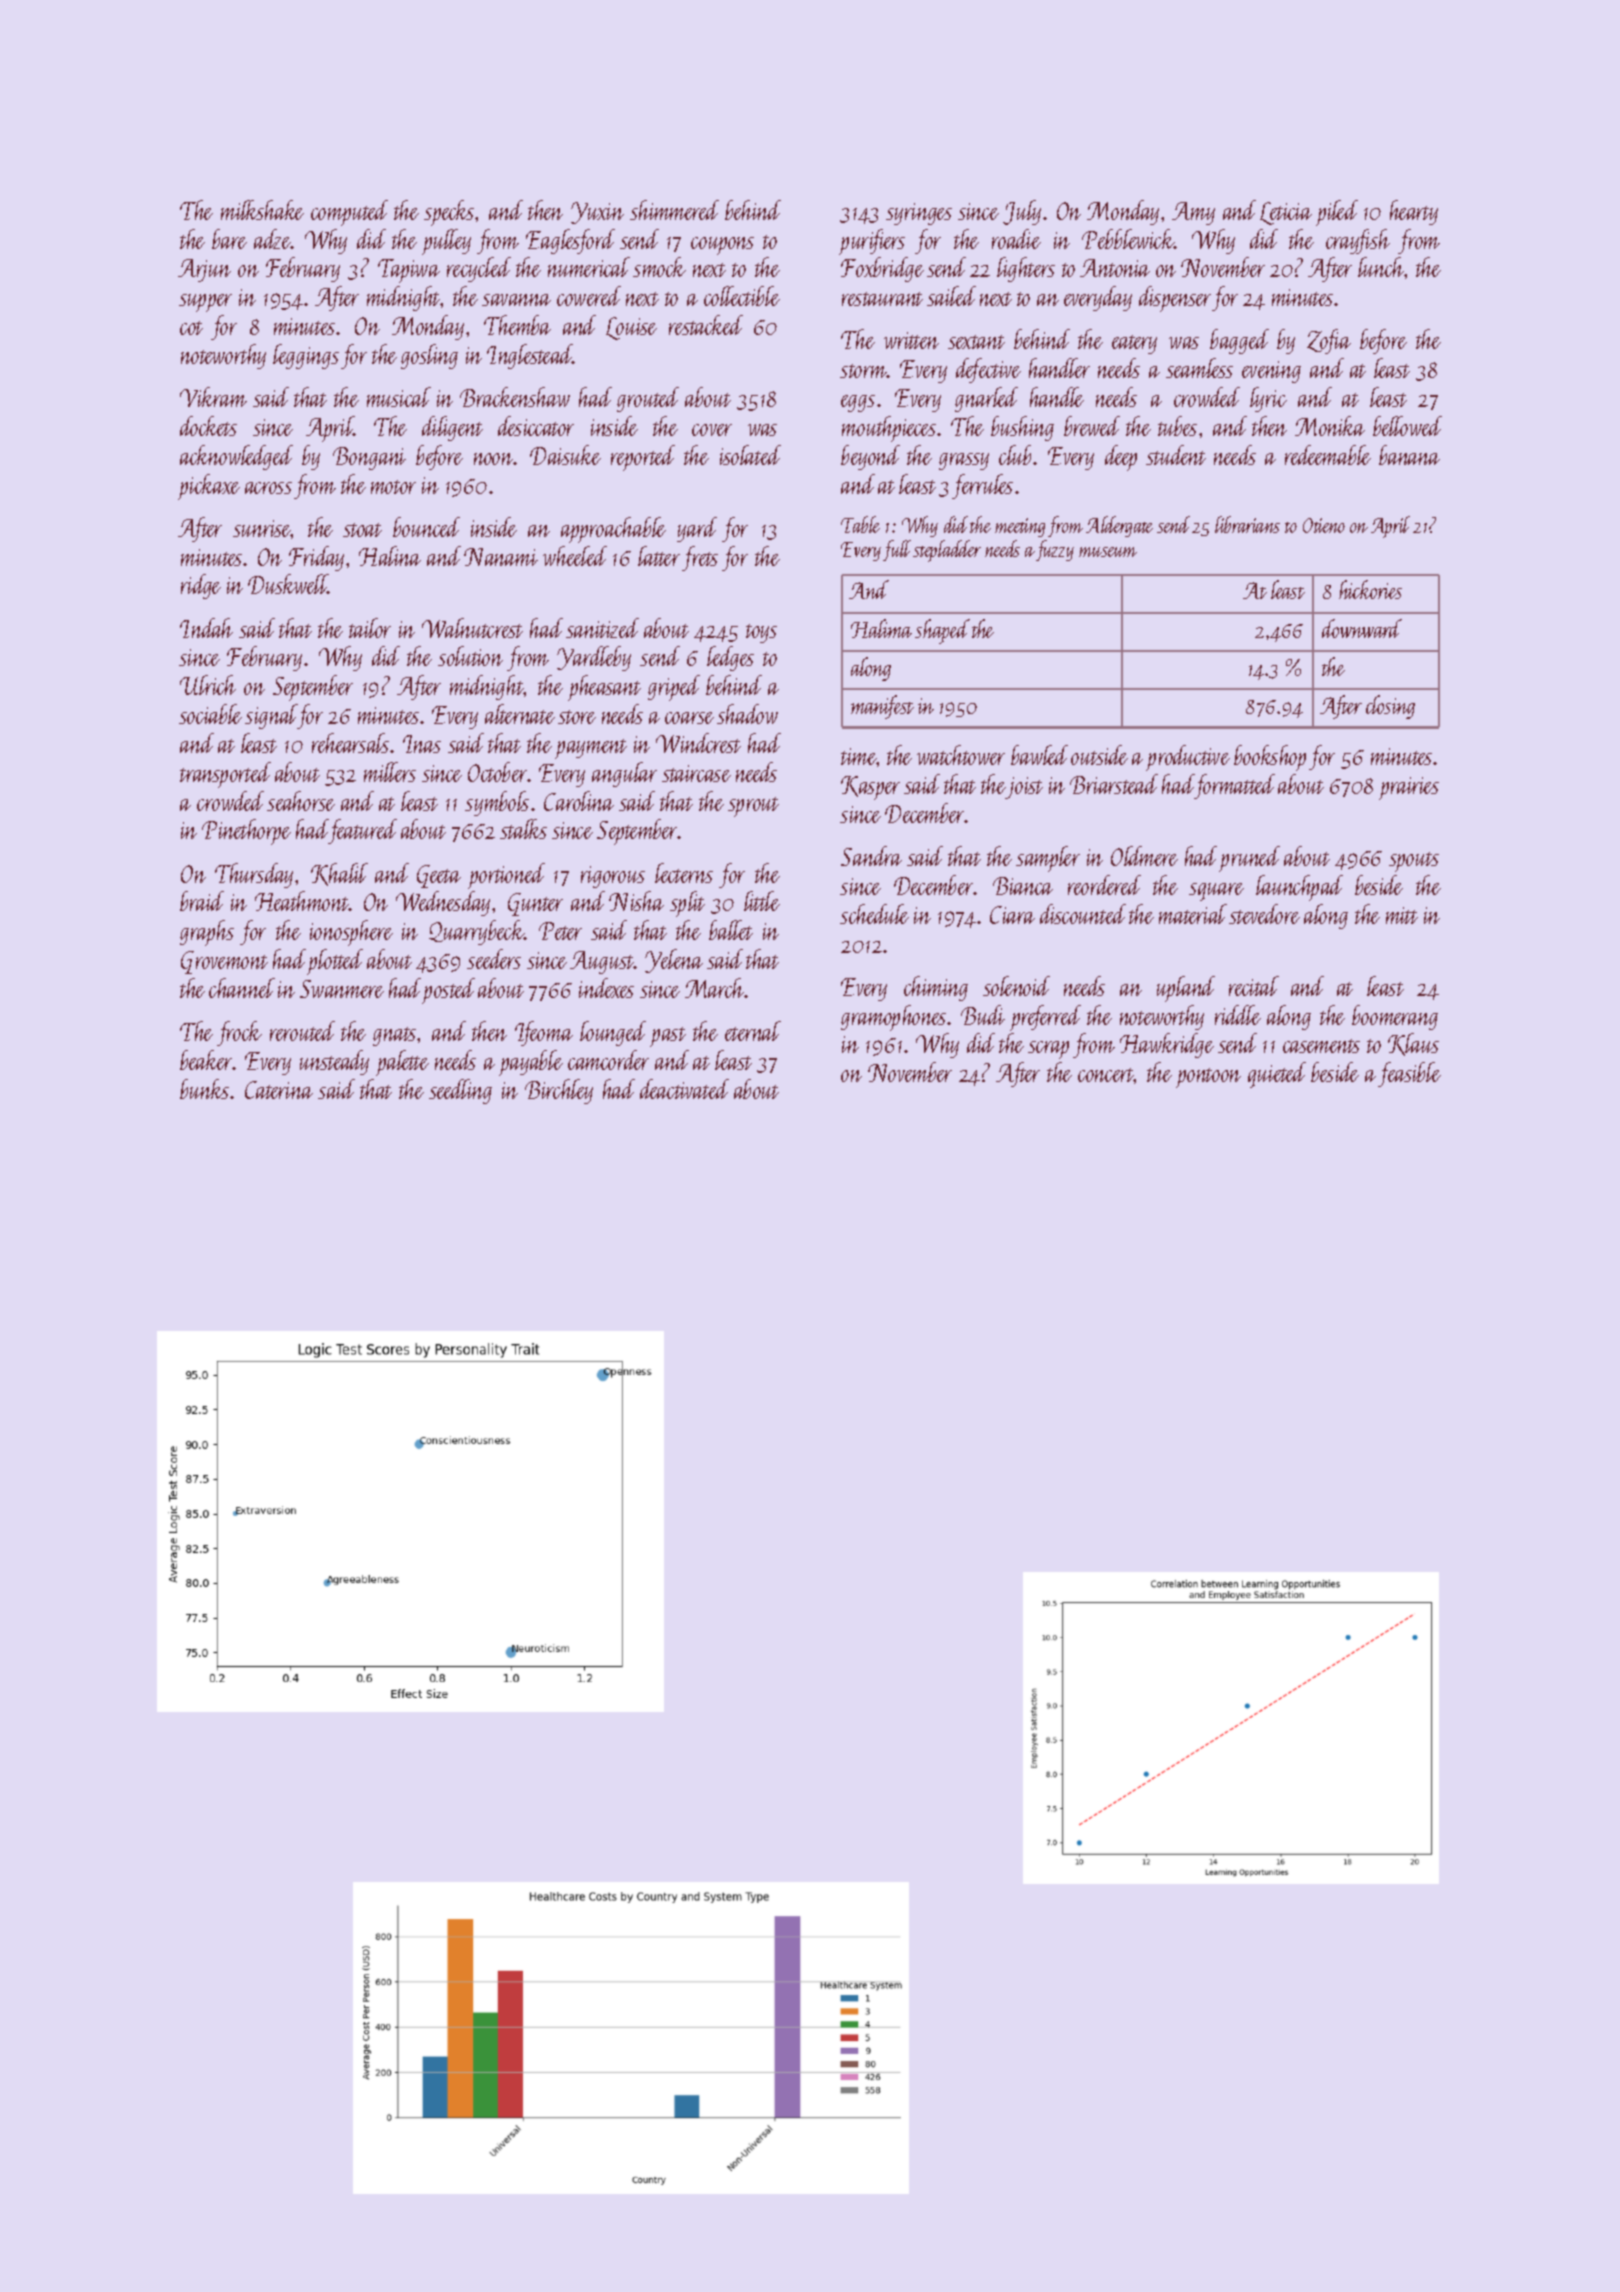 The image size is (1620, 2292). Describe the element at coordinates (613, 530) in the screenshot. I see `approachable` at that location.
